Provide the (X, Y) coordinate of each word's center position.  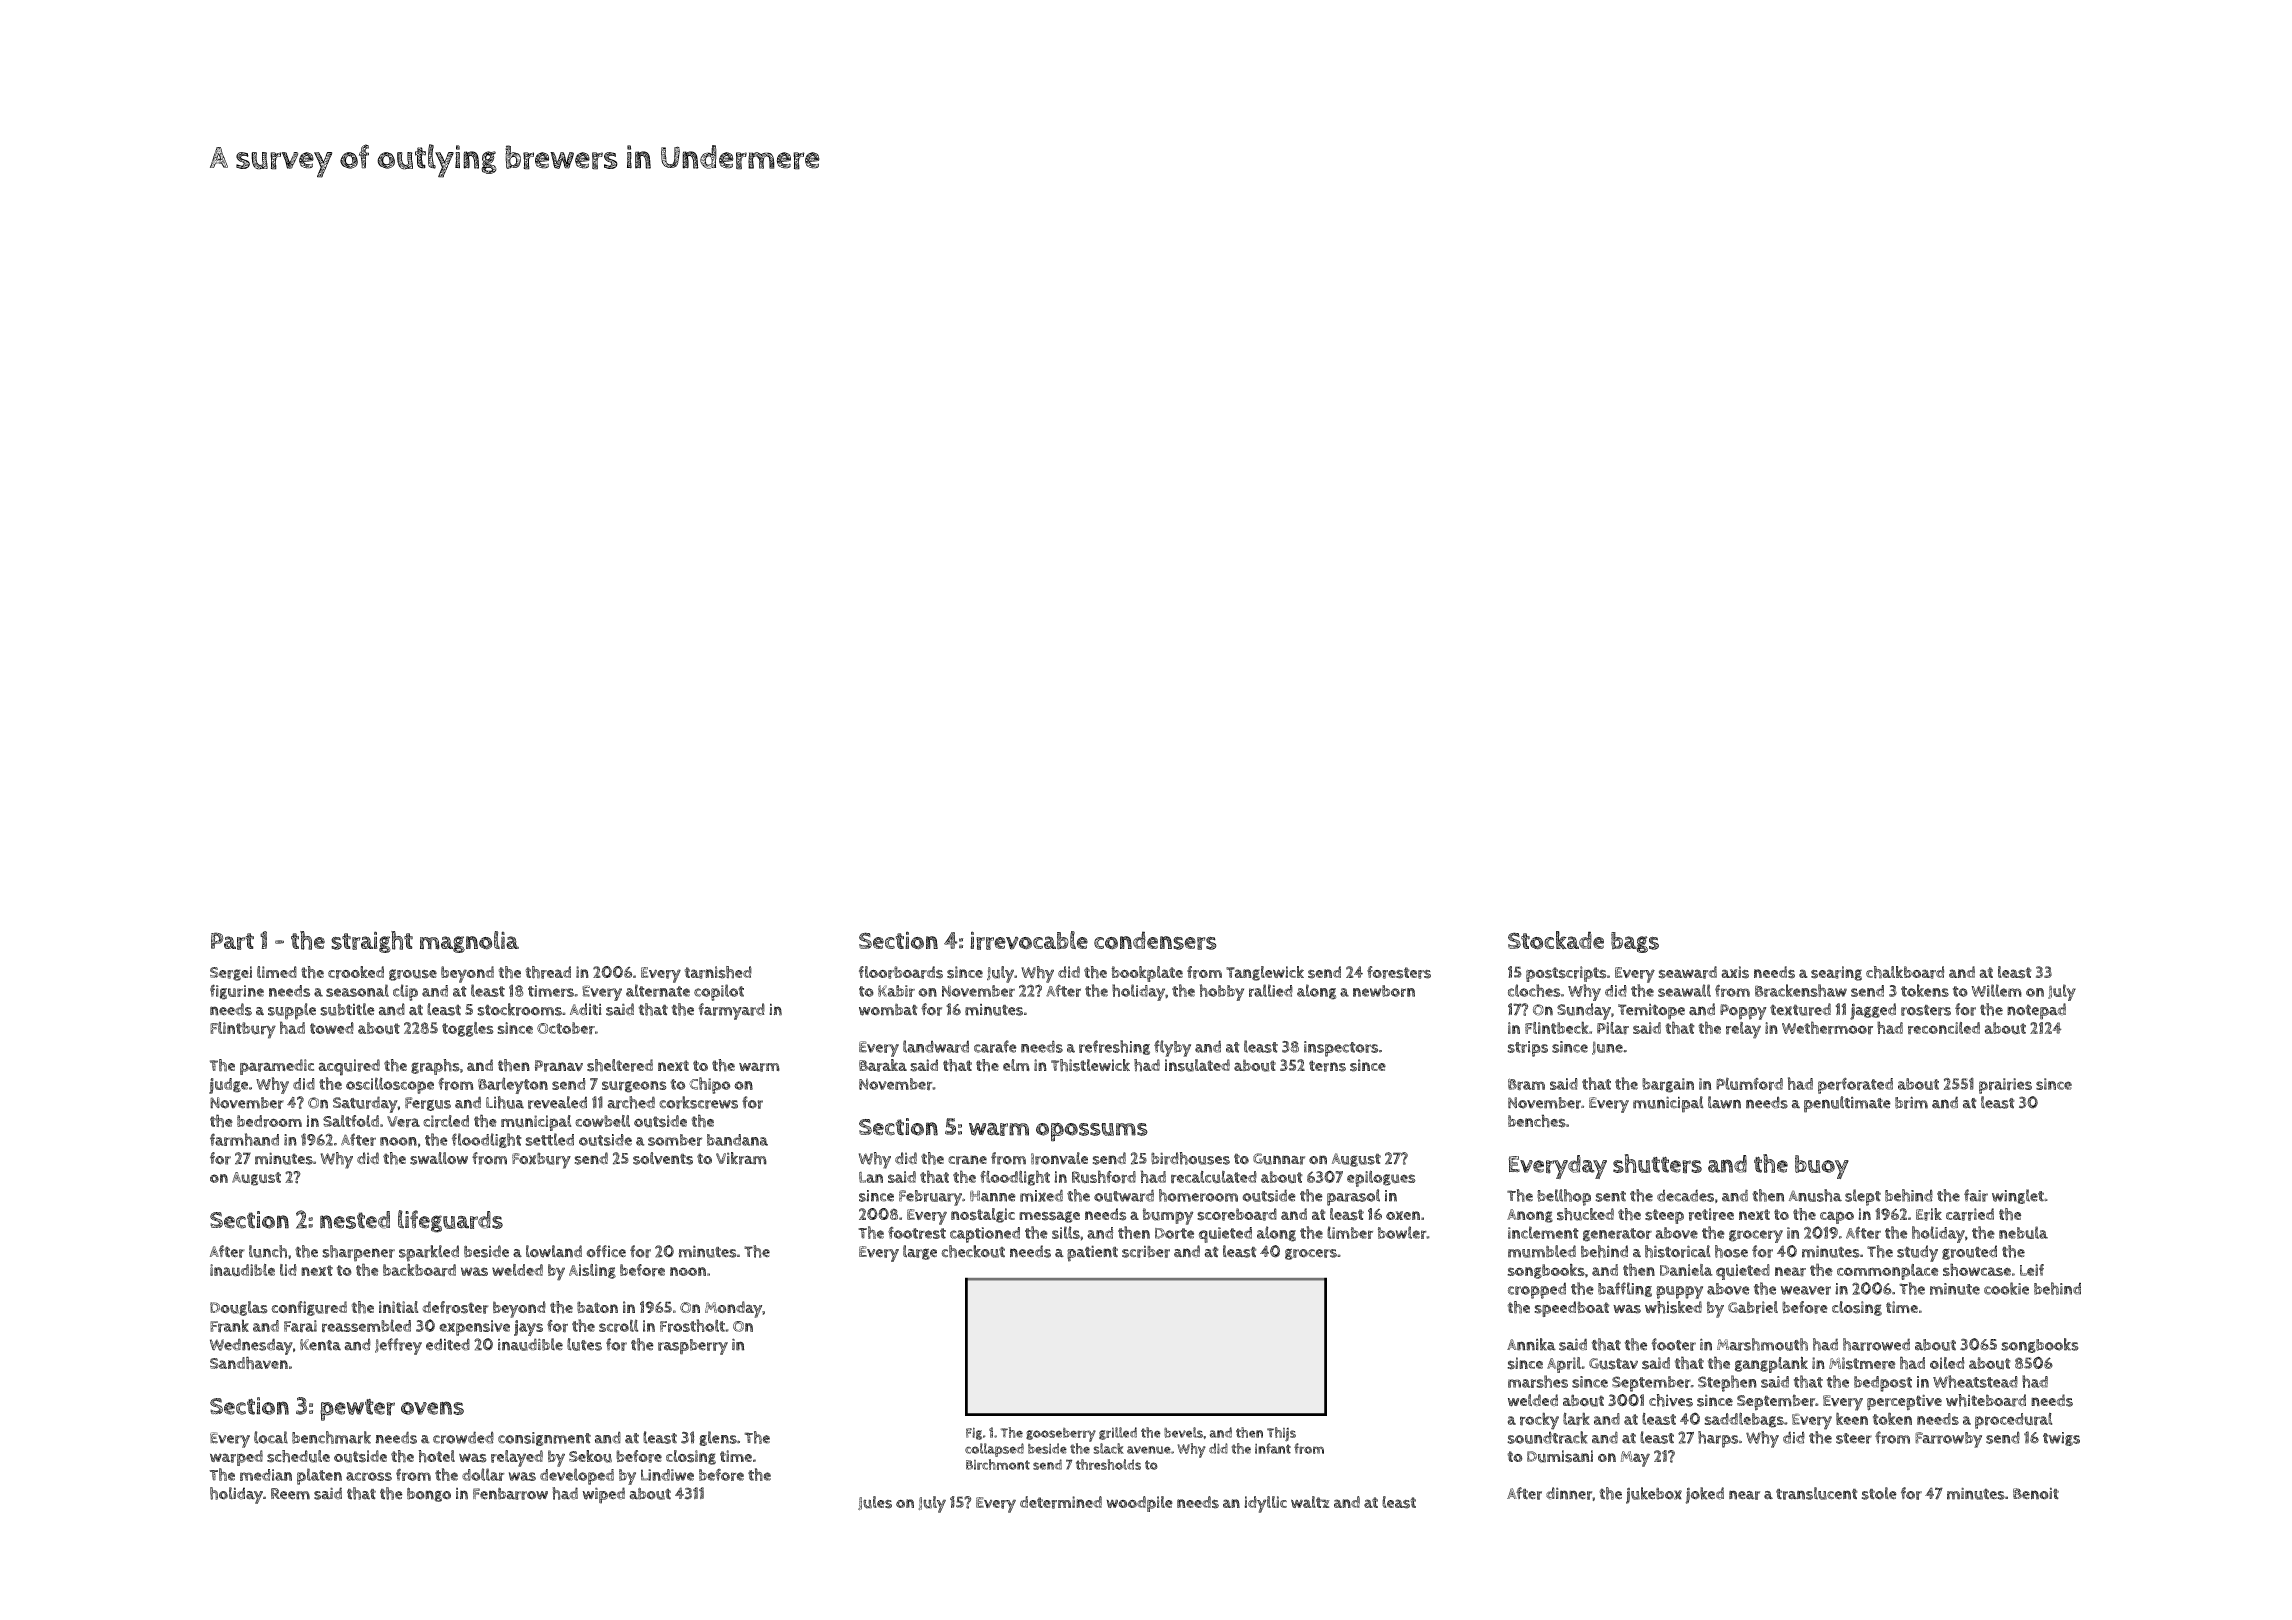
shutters (1657, 1164)
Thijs (1281, 1434)
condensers (1155, 940)
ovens (432, 1408)
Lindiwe (667, 1475)
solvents (663, 1158)
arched (631, 1102)
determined (1061, 1502)
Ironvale (1059, 1158)
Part (232, 941)
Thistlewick (1090, 1065)
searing (1836, 973)
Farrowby (1948, 1440)
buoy (1822, 1167)
